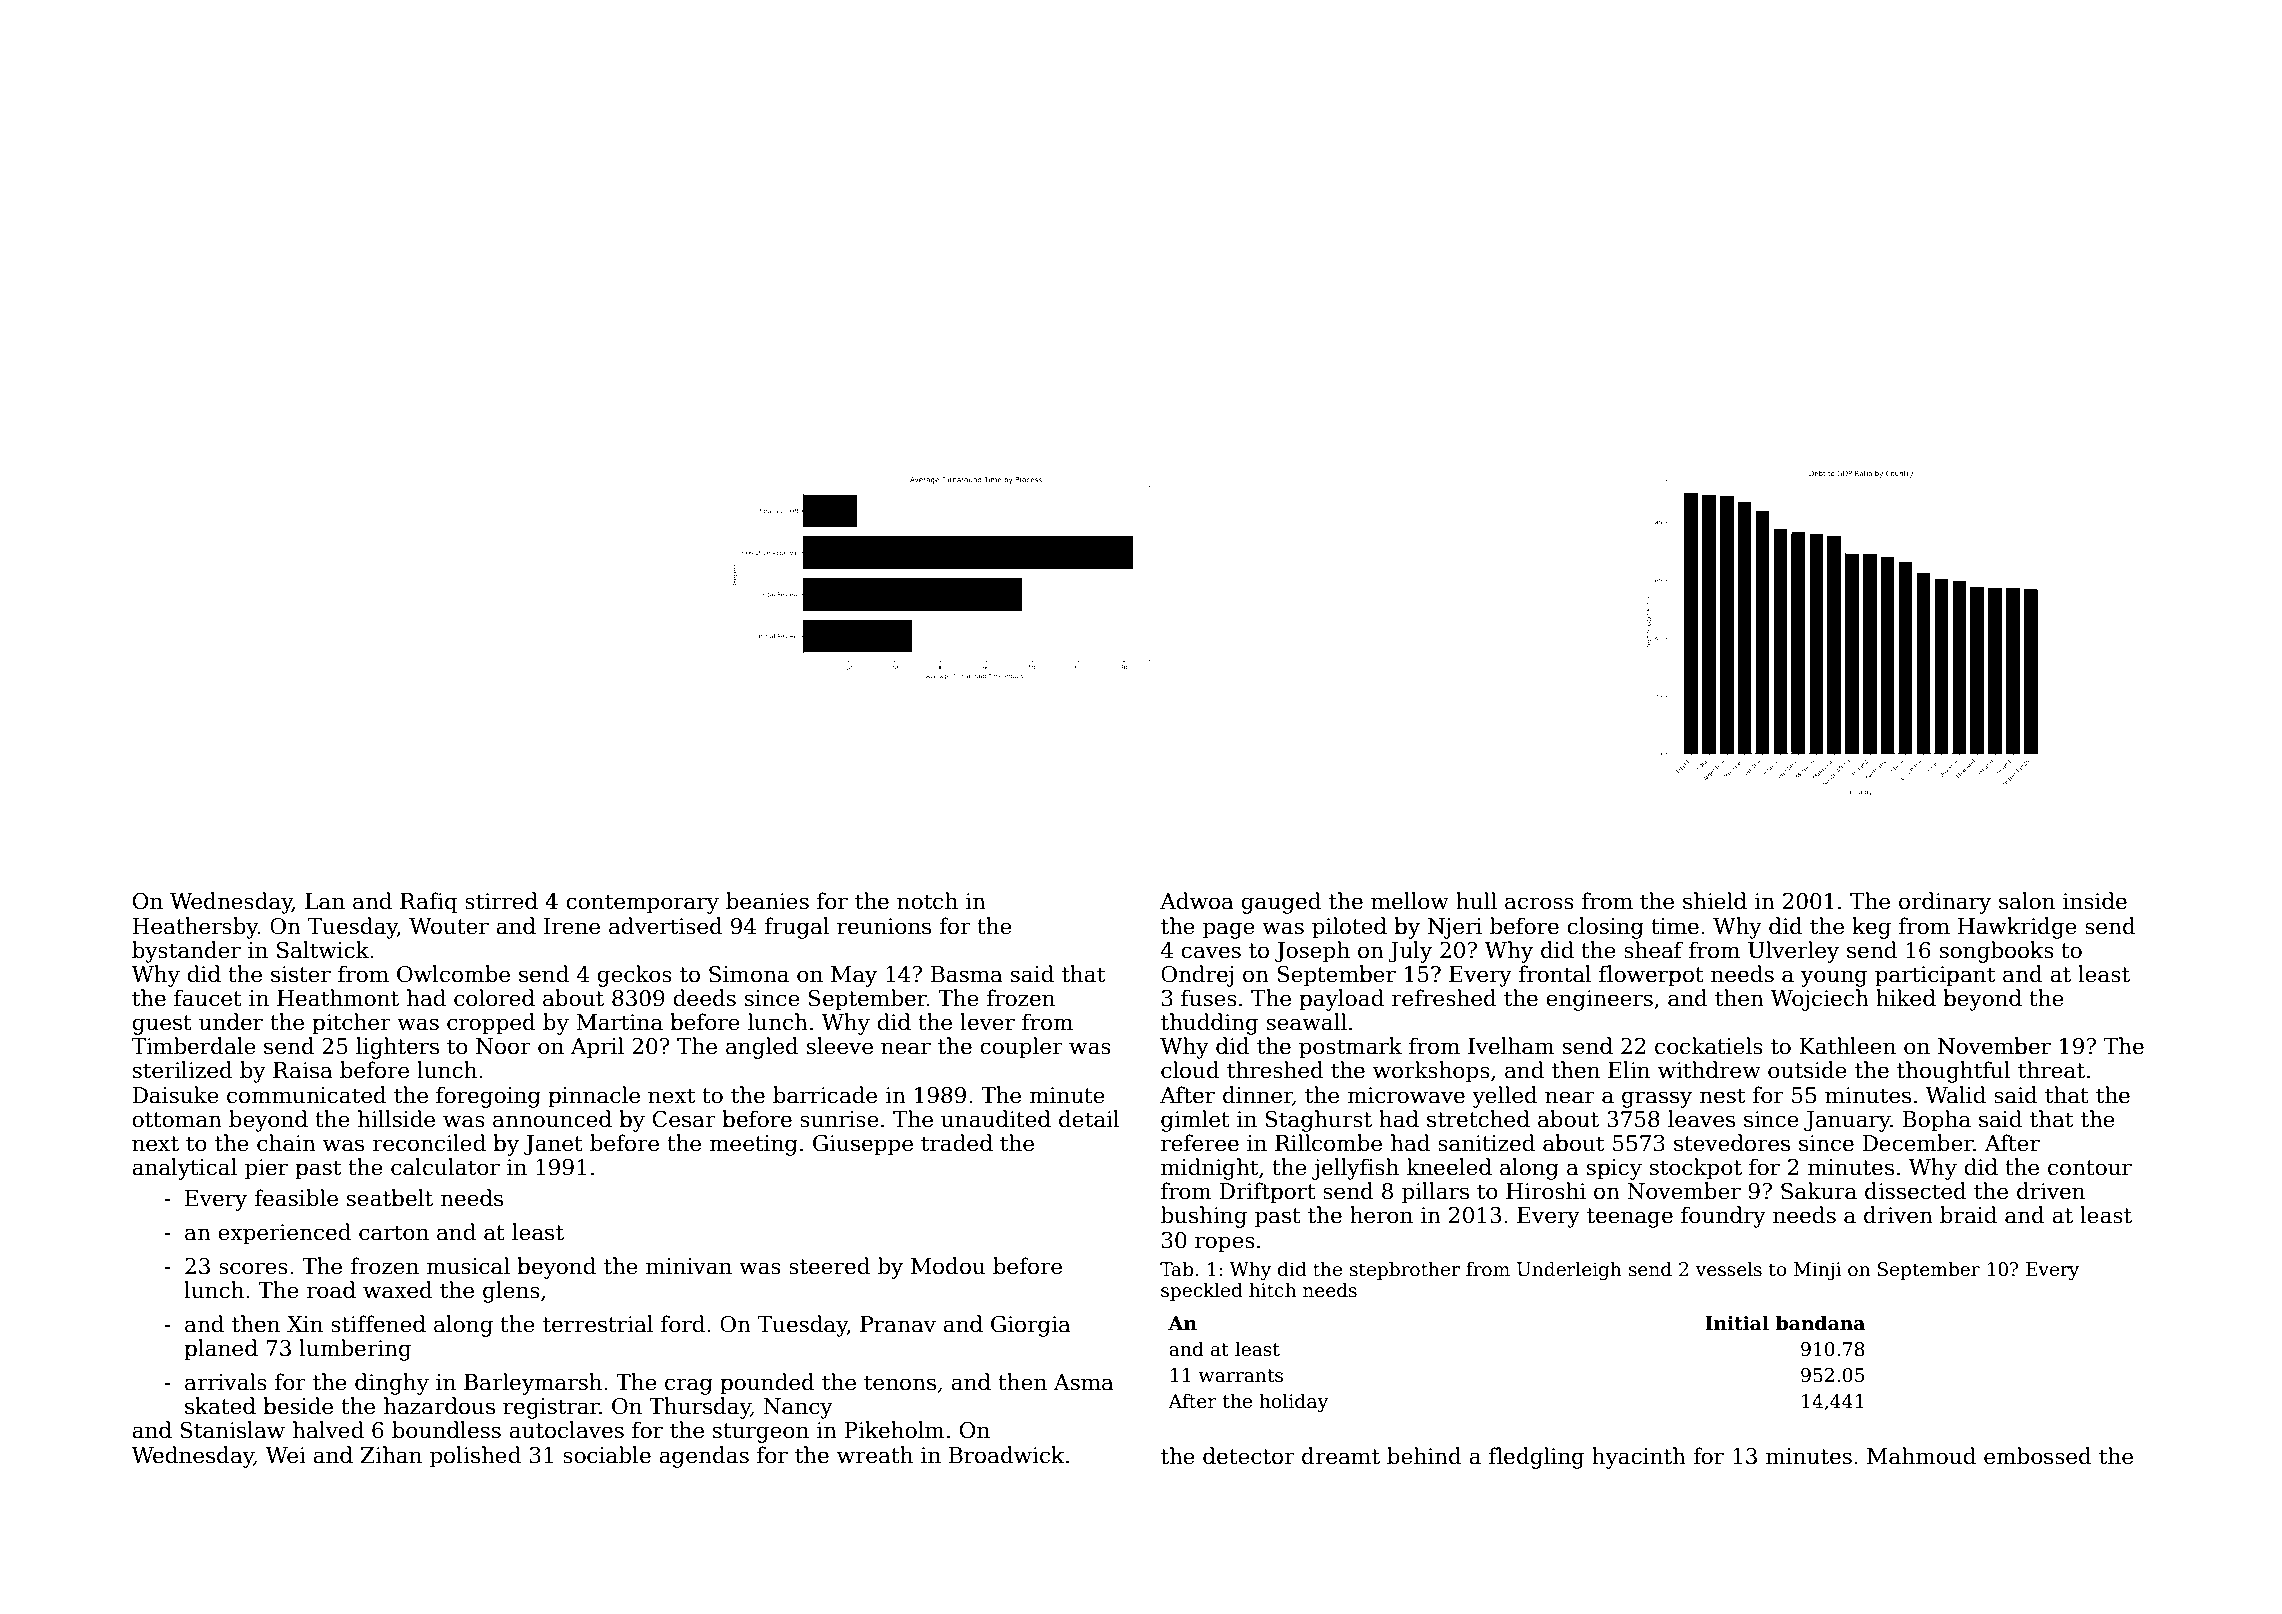 This document has height=1614, width=2282. What do you see at coordinates (1820, 1323) in the document?
I see `bandana` at bounding box center [1820, 1323].
